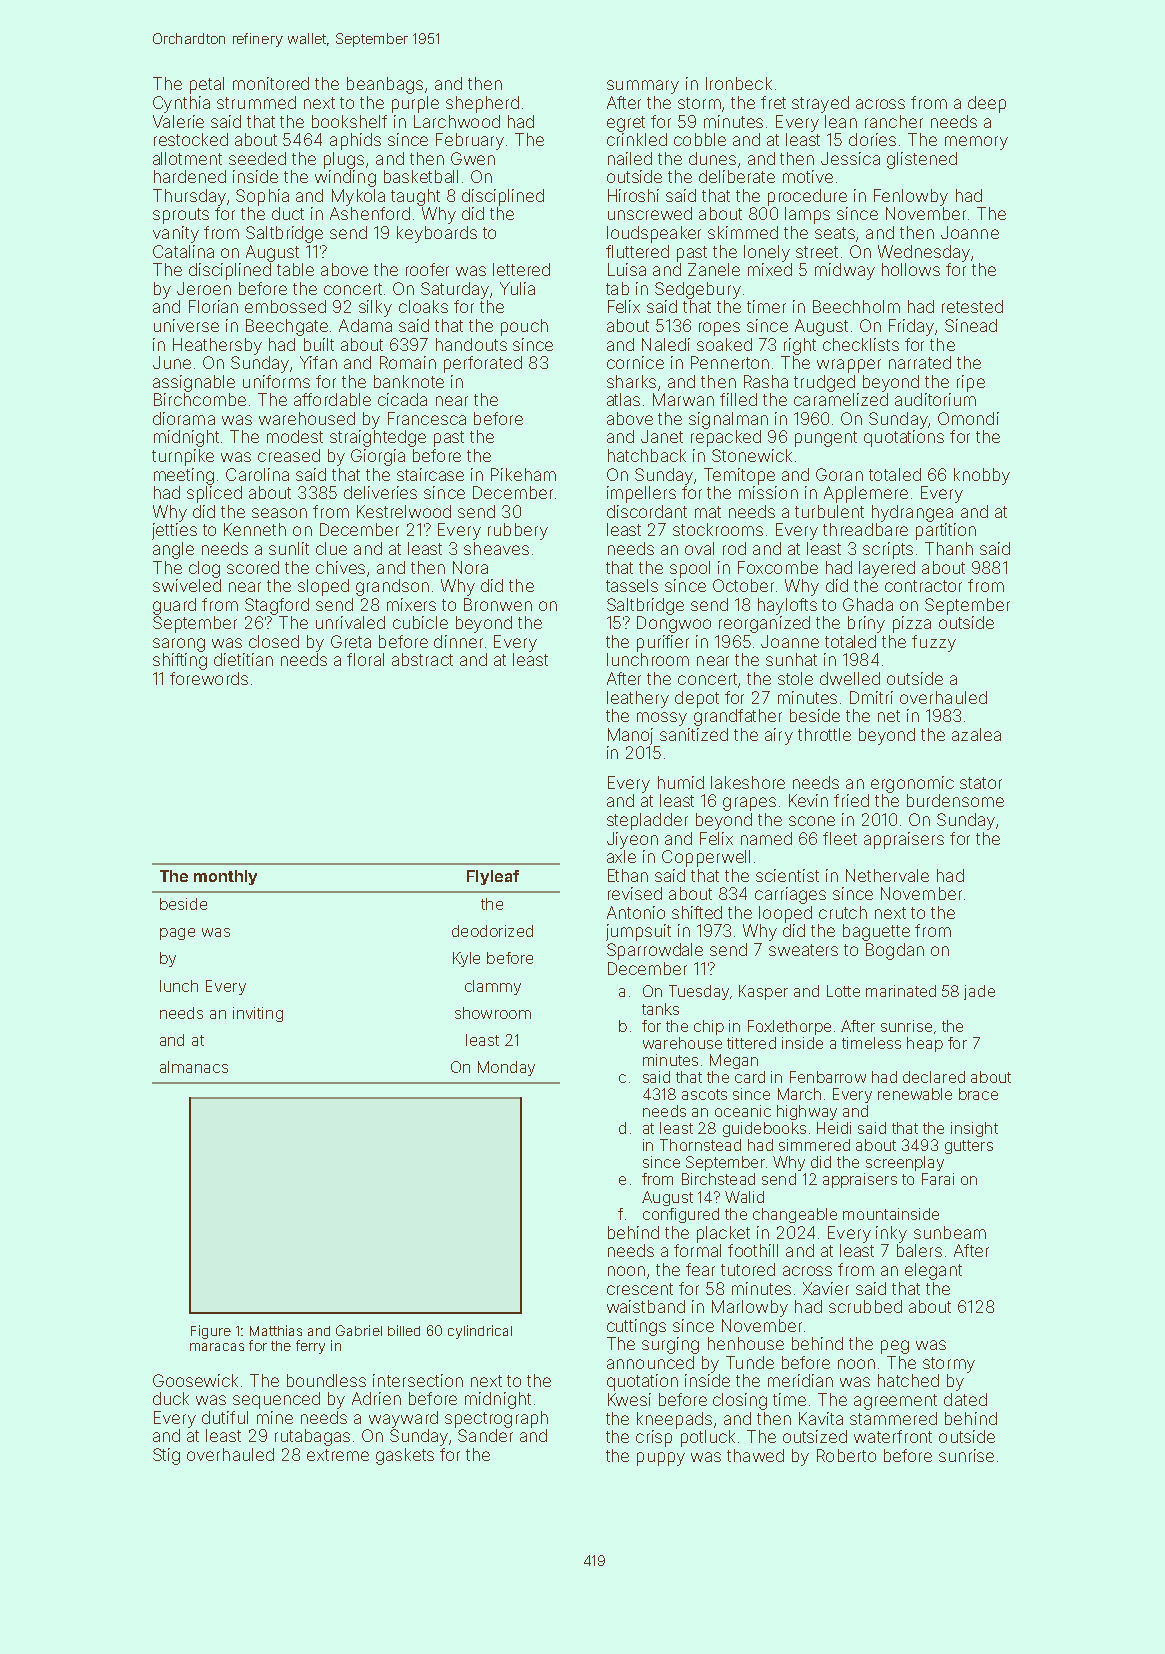  Describe the element at coordinates (194, 1067) in the image. I see `almanacs` at that location.
